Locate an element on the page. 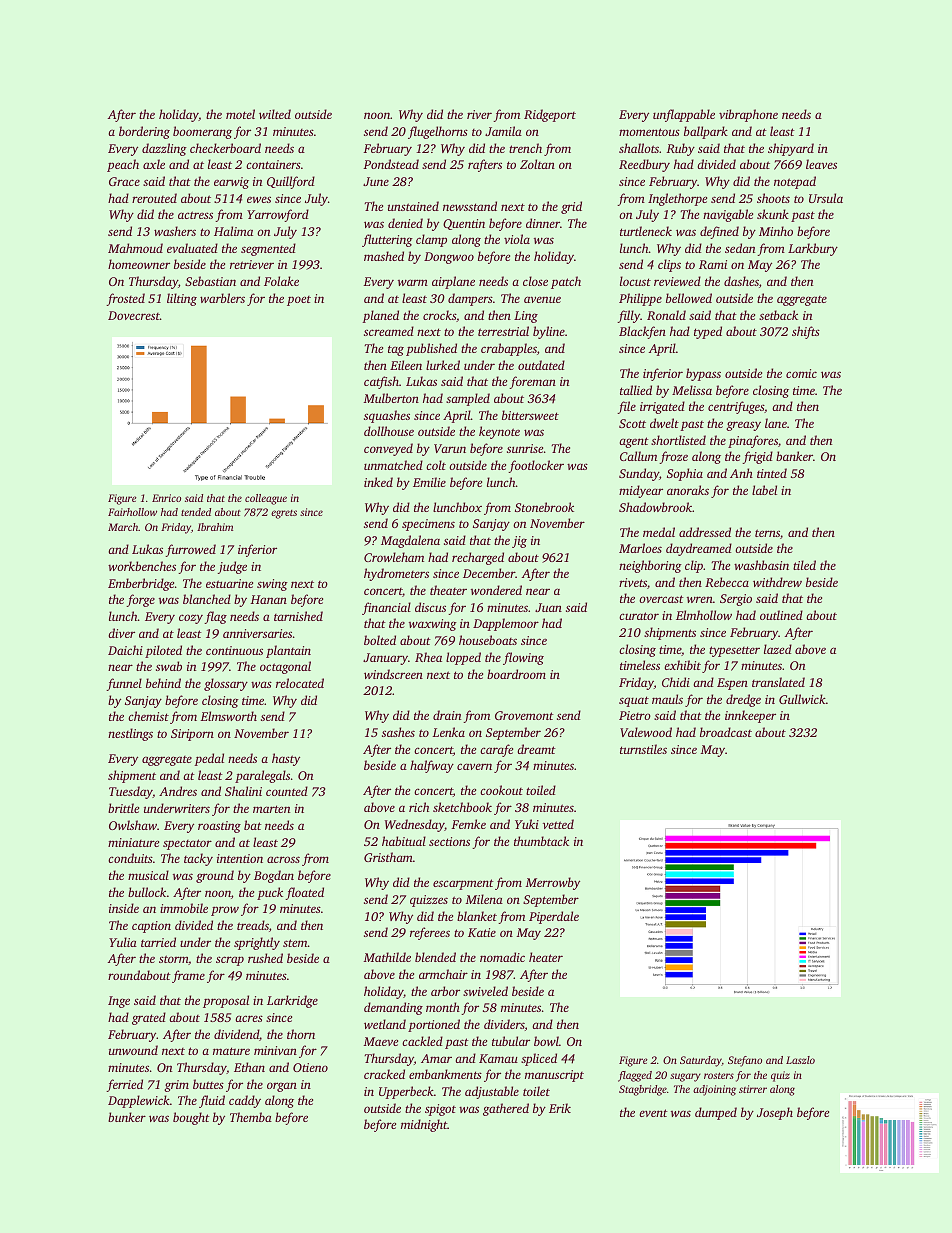  Ridgeport is located at coordinates (550, 115).
